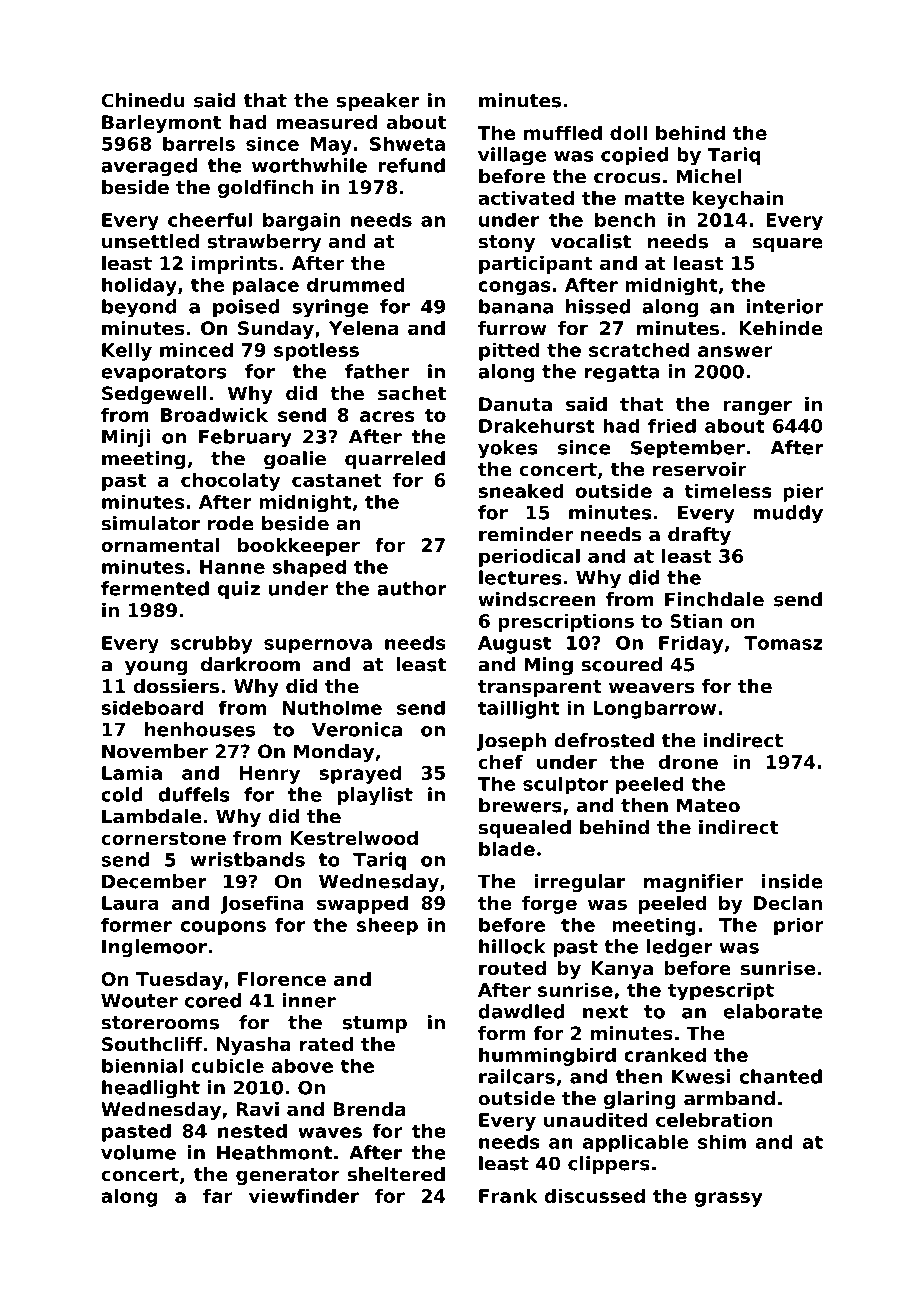 This screenshot has height=1314, width=924. I want to click on Frank, so click(508, 1195).
